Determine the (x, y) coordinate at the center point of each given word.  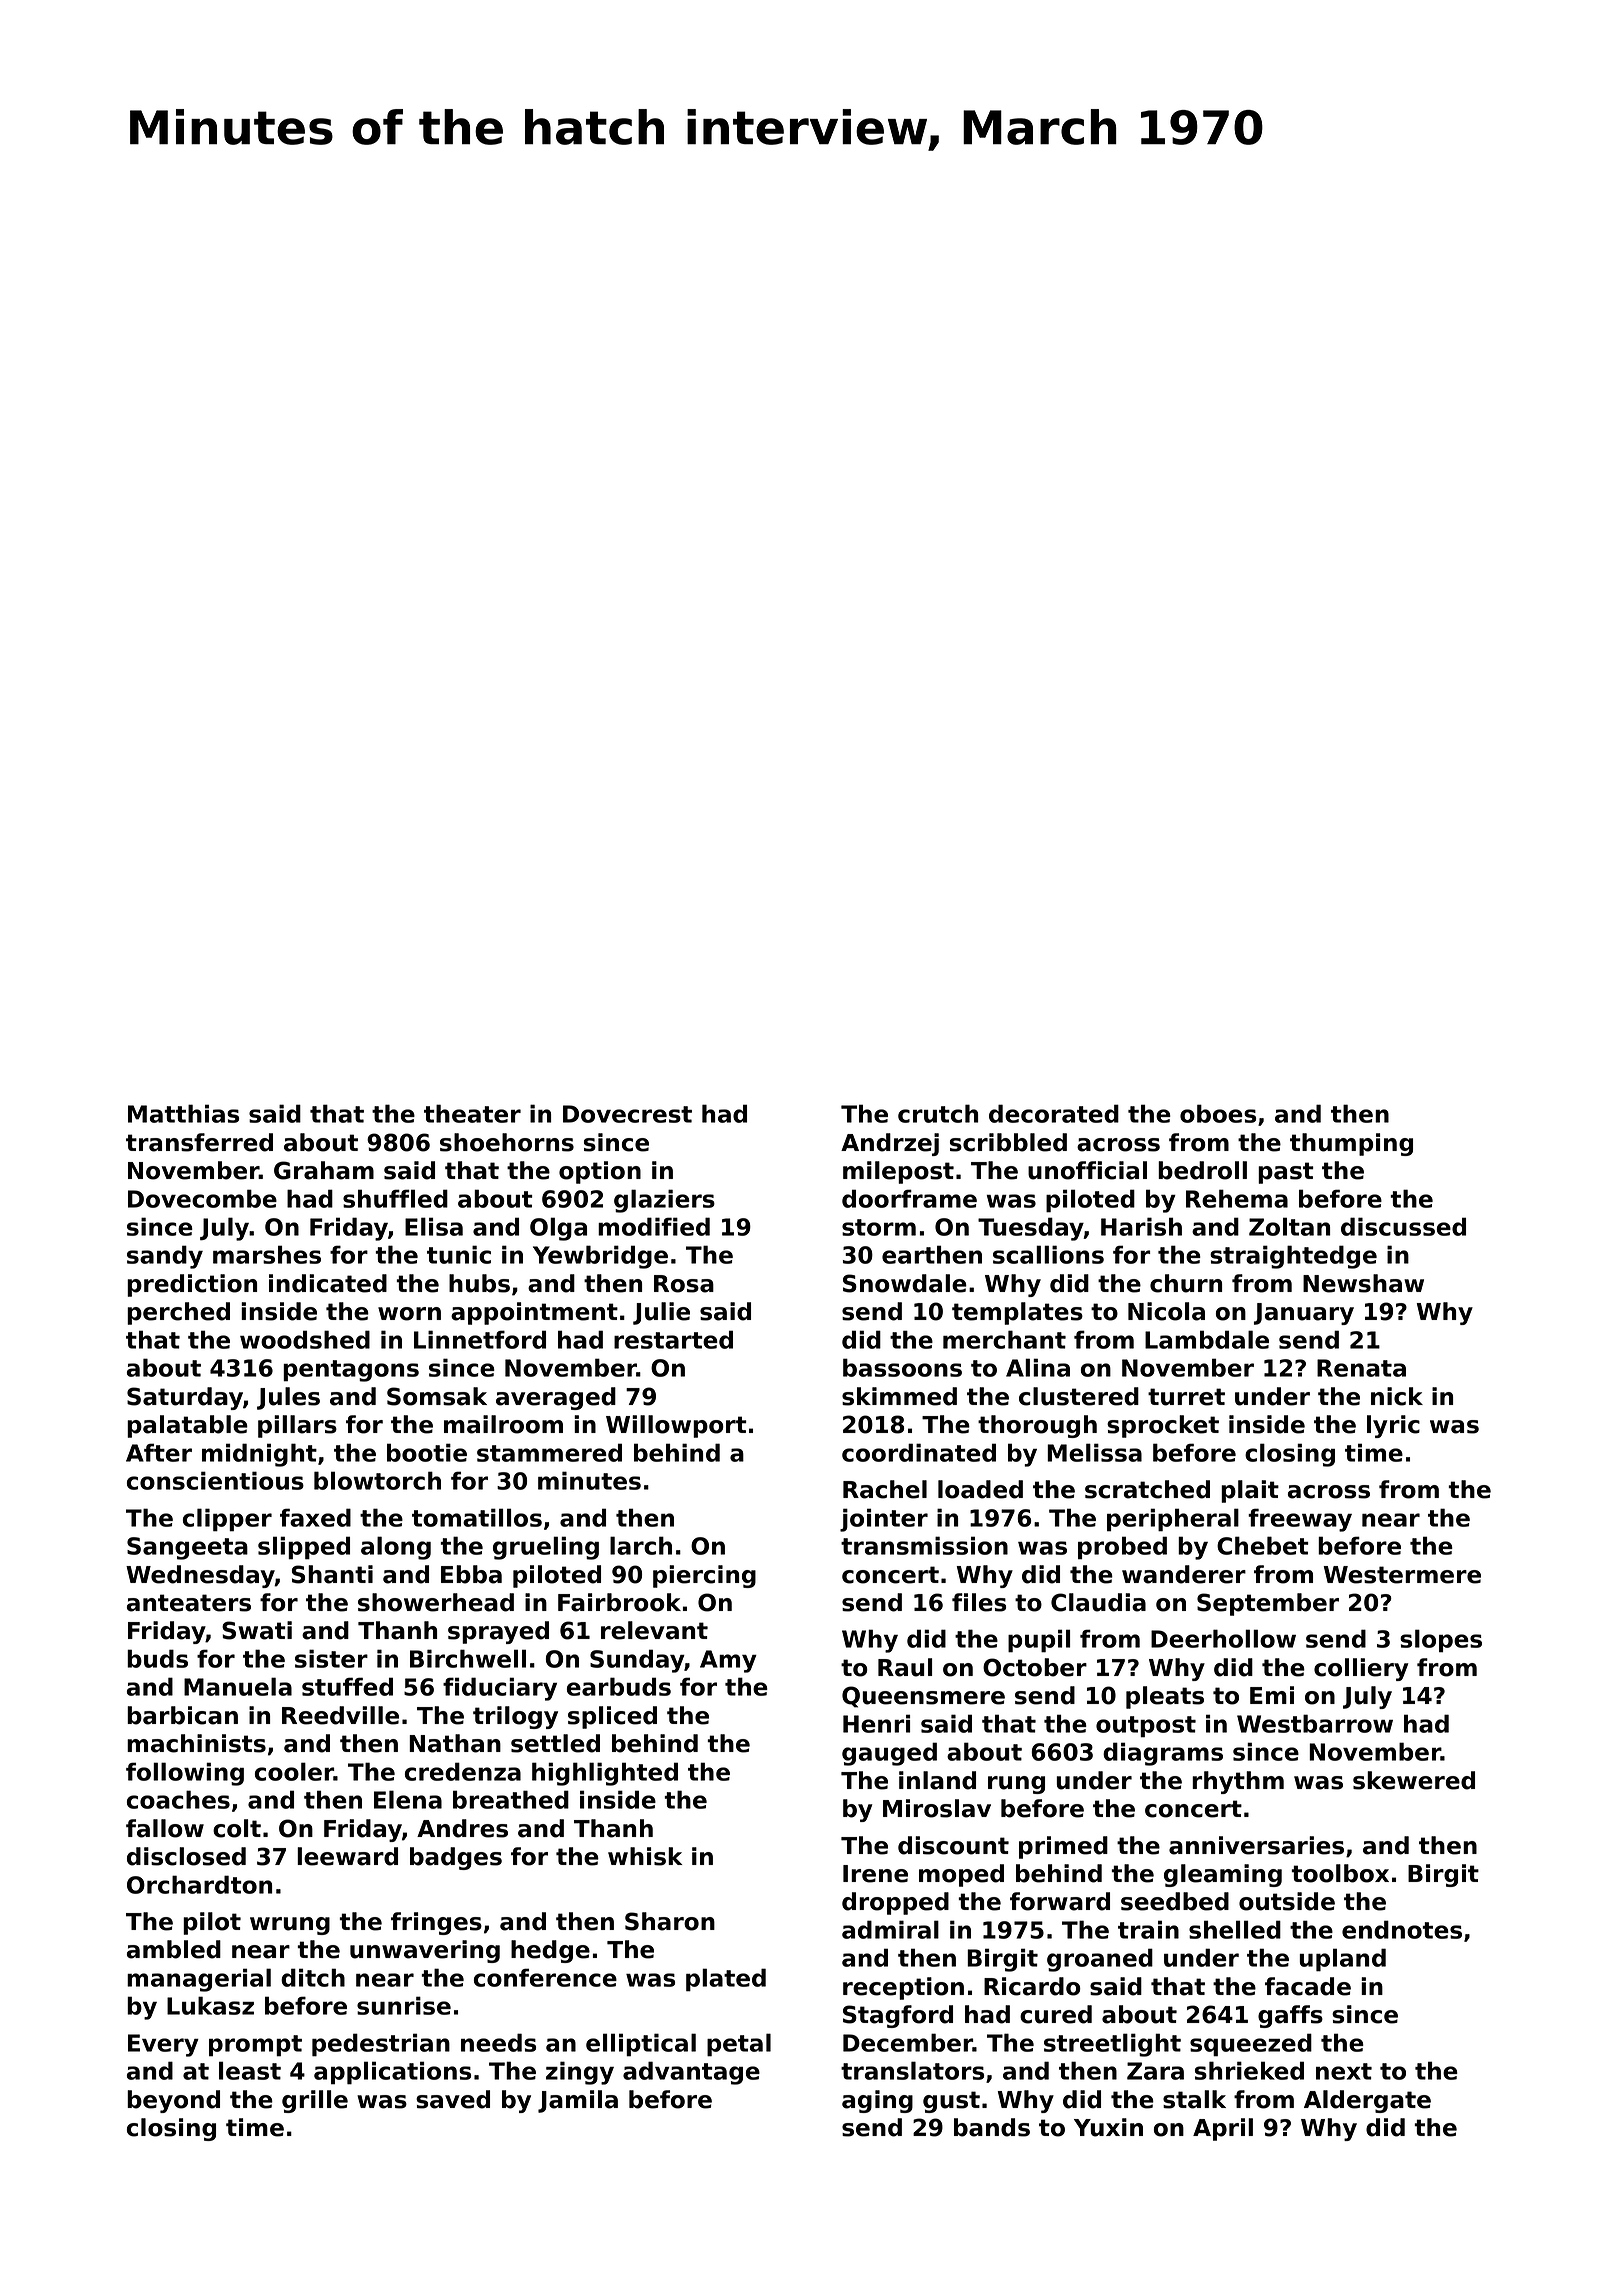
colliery (1361, 1669)
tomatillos (477, 1517)
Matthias (183, 1113)
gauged (889, 1754)
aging (877, 2101)
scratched (1147, 1489)
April (1223, 2129)
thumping (1351, 1144)
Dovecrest (627, 1114)
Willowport (676, 1426)
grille (315, 2101)
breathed (511, 1799)
